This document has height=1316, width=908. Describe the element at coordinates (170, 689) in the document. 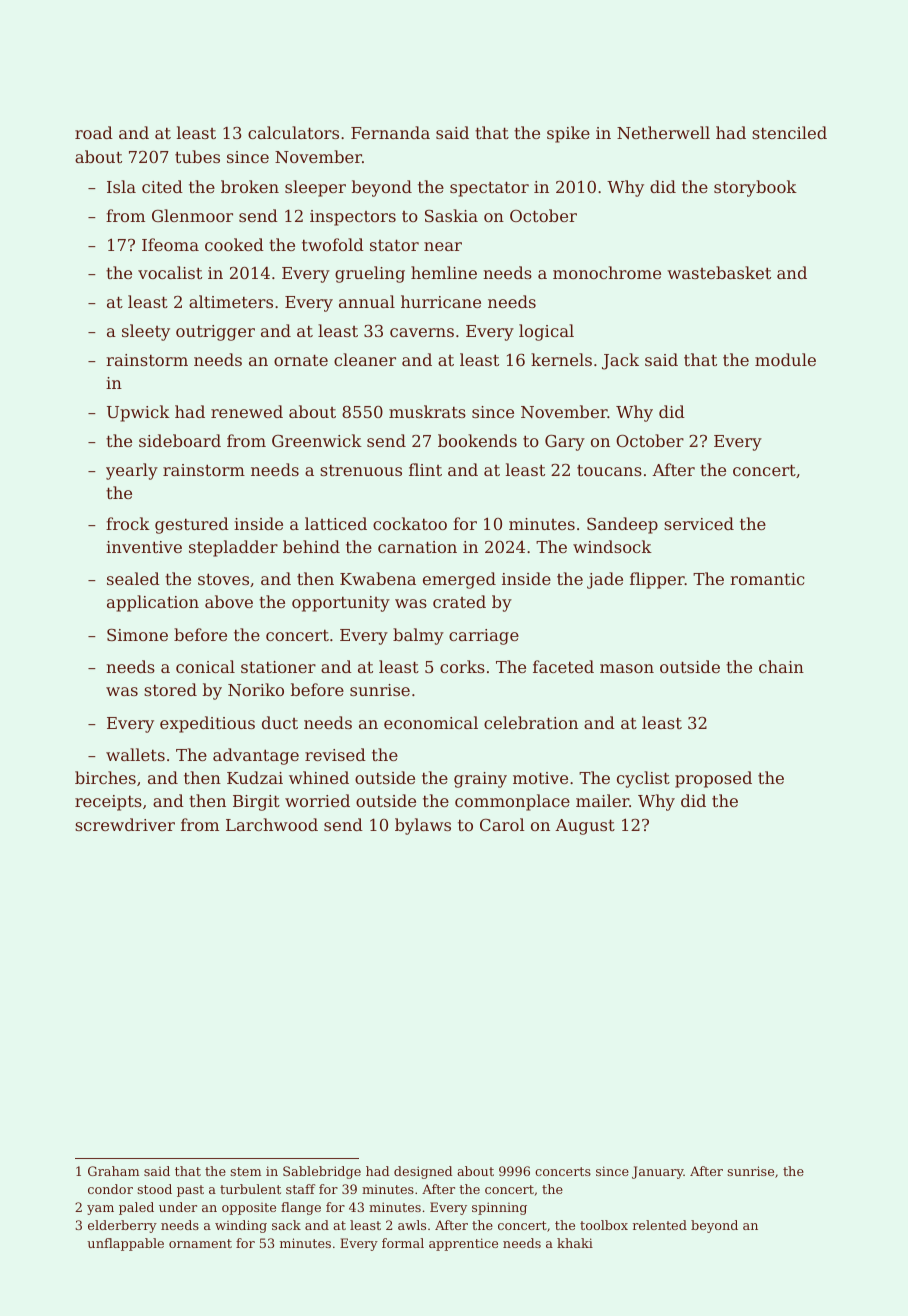

I see `stored` at that location.
